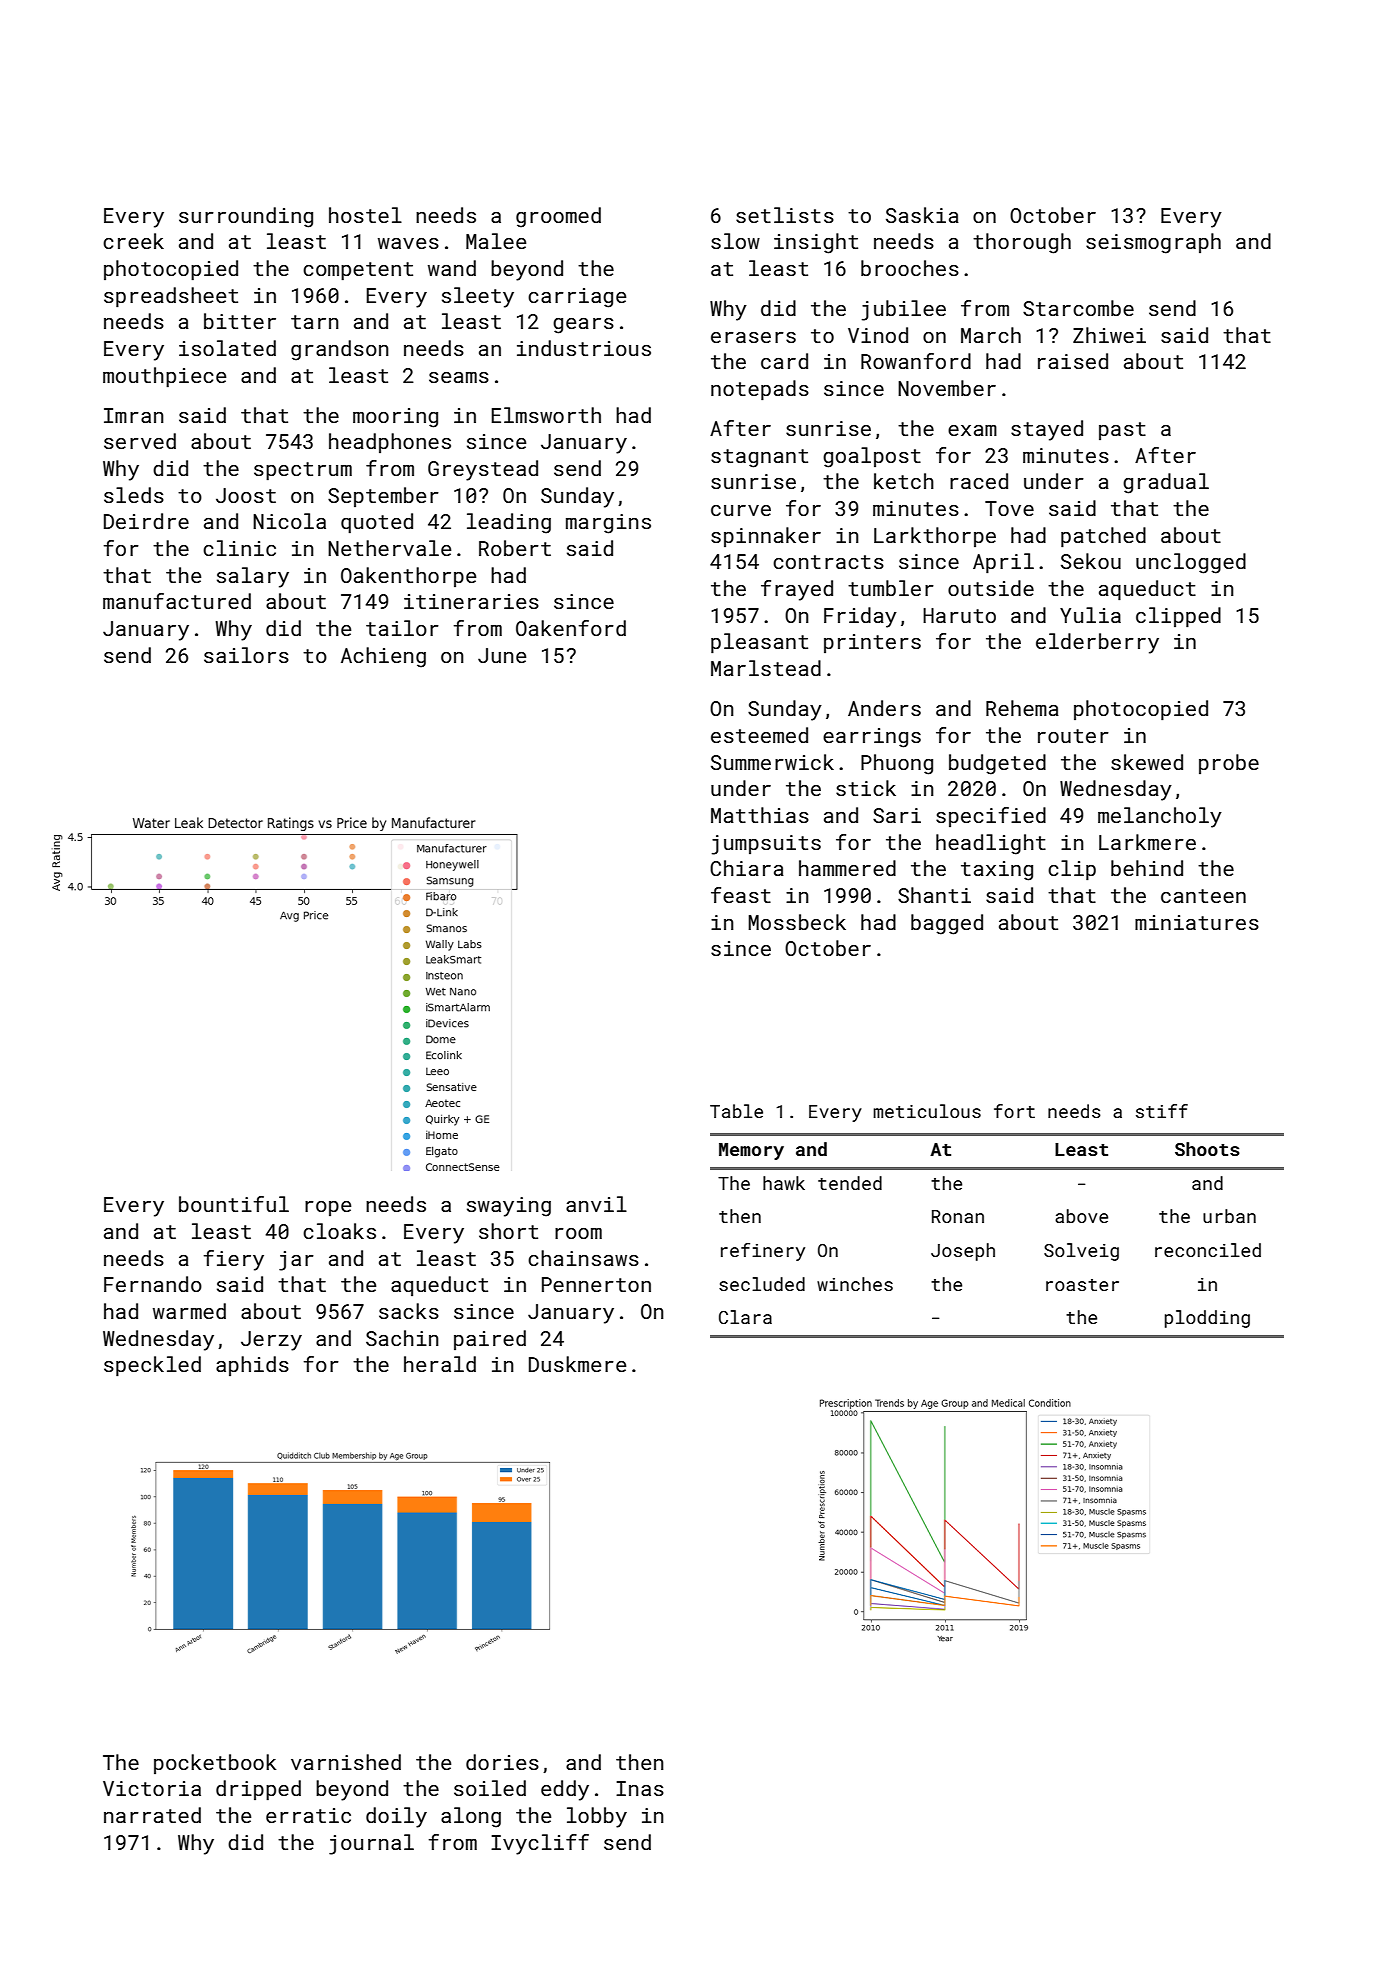 The image size is (1386, 1969). What do you see at coordinates (134, 415) in the screenshot?
I see `Imran` at bounding box center [134, 415].
